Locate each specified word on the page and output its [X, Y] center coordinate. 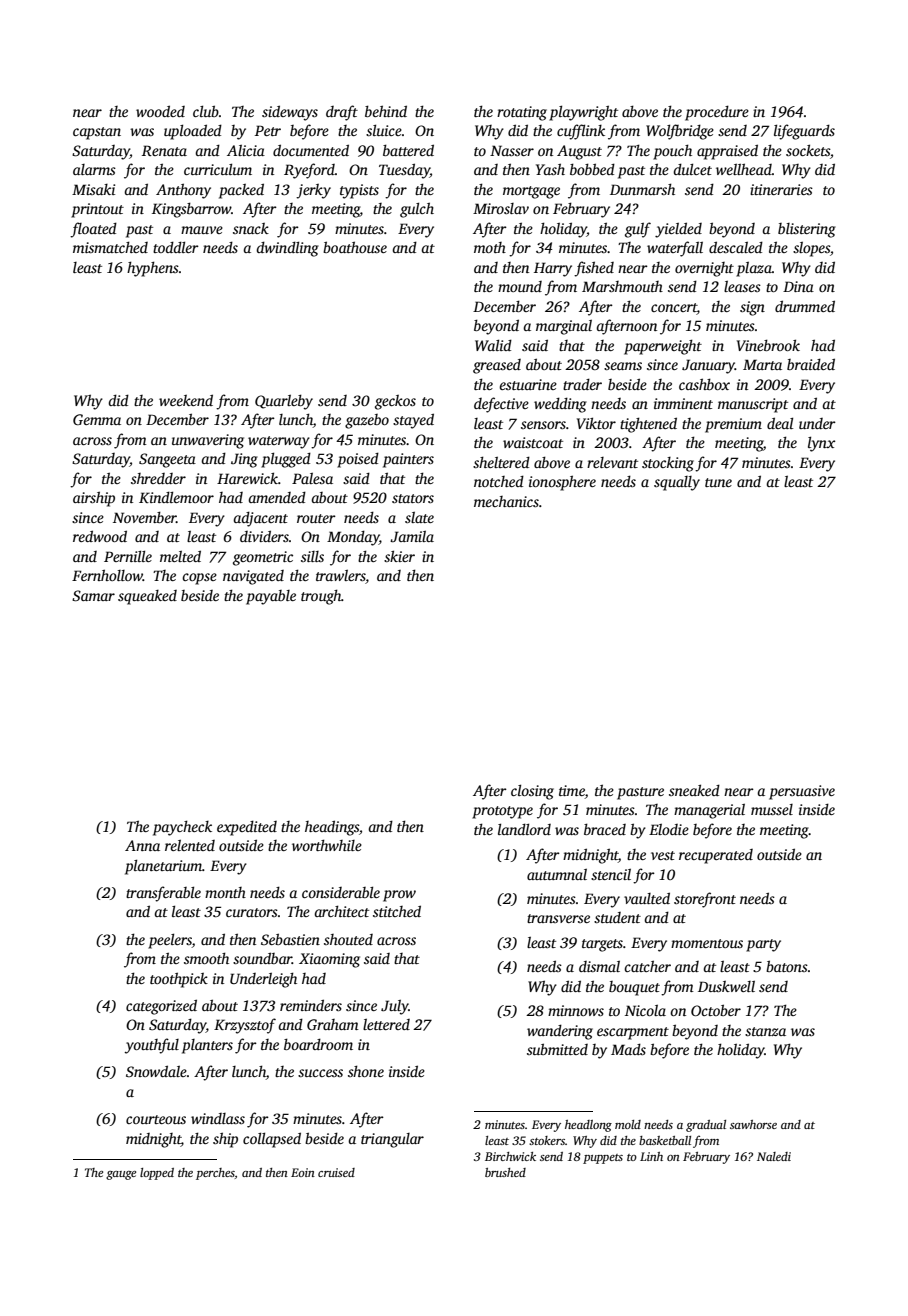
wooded [160, 111]
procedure [717, 113]
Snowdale [156, 1071]
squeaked [147, 597]
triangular [392, 1140]
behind [386, 111]
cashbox [704, 384]
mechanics [506, 501]
